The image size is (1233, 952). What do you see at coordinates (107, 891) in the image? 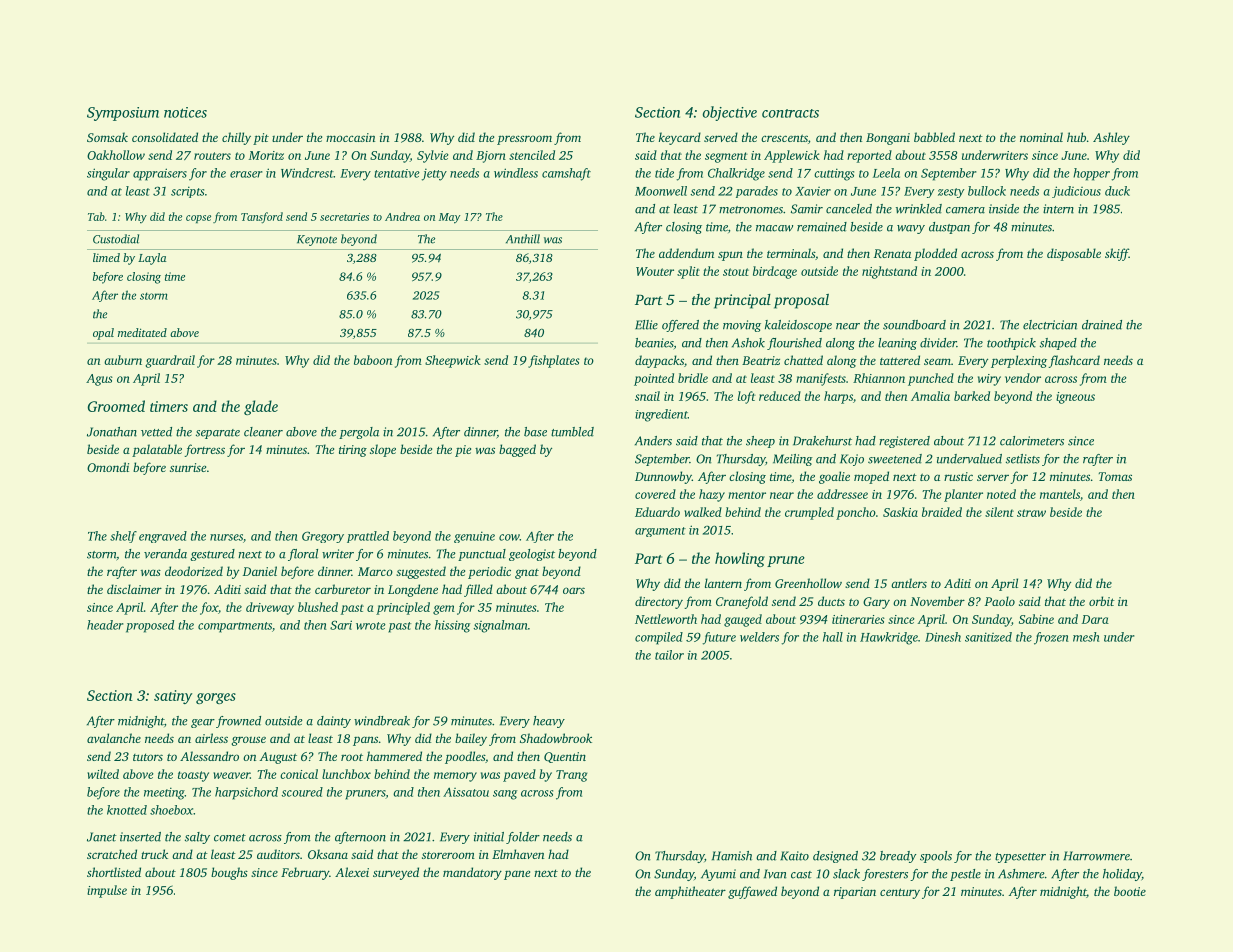
I see `impulse` at bounding box center [107, 891].
